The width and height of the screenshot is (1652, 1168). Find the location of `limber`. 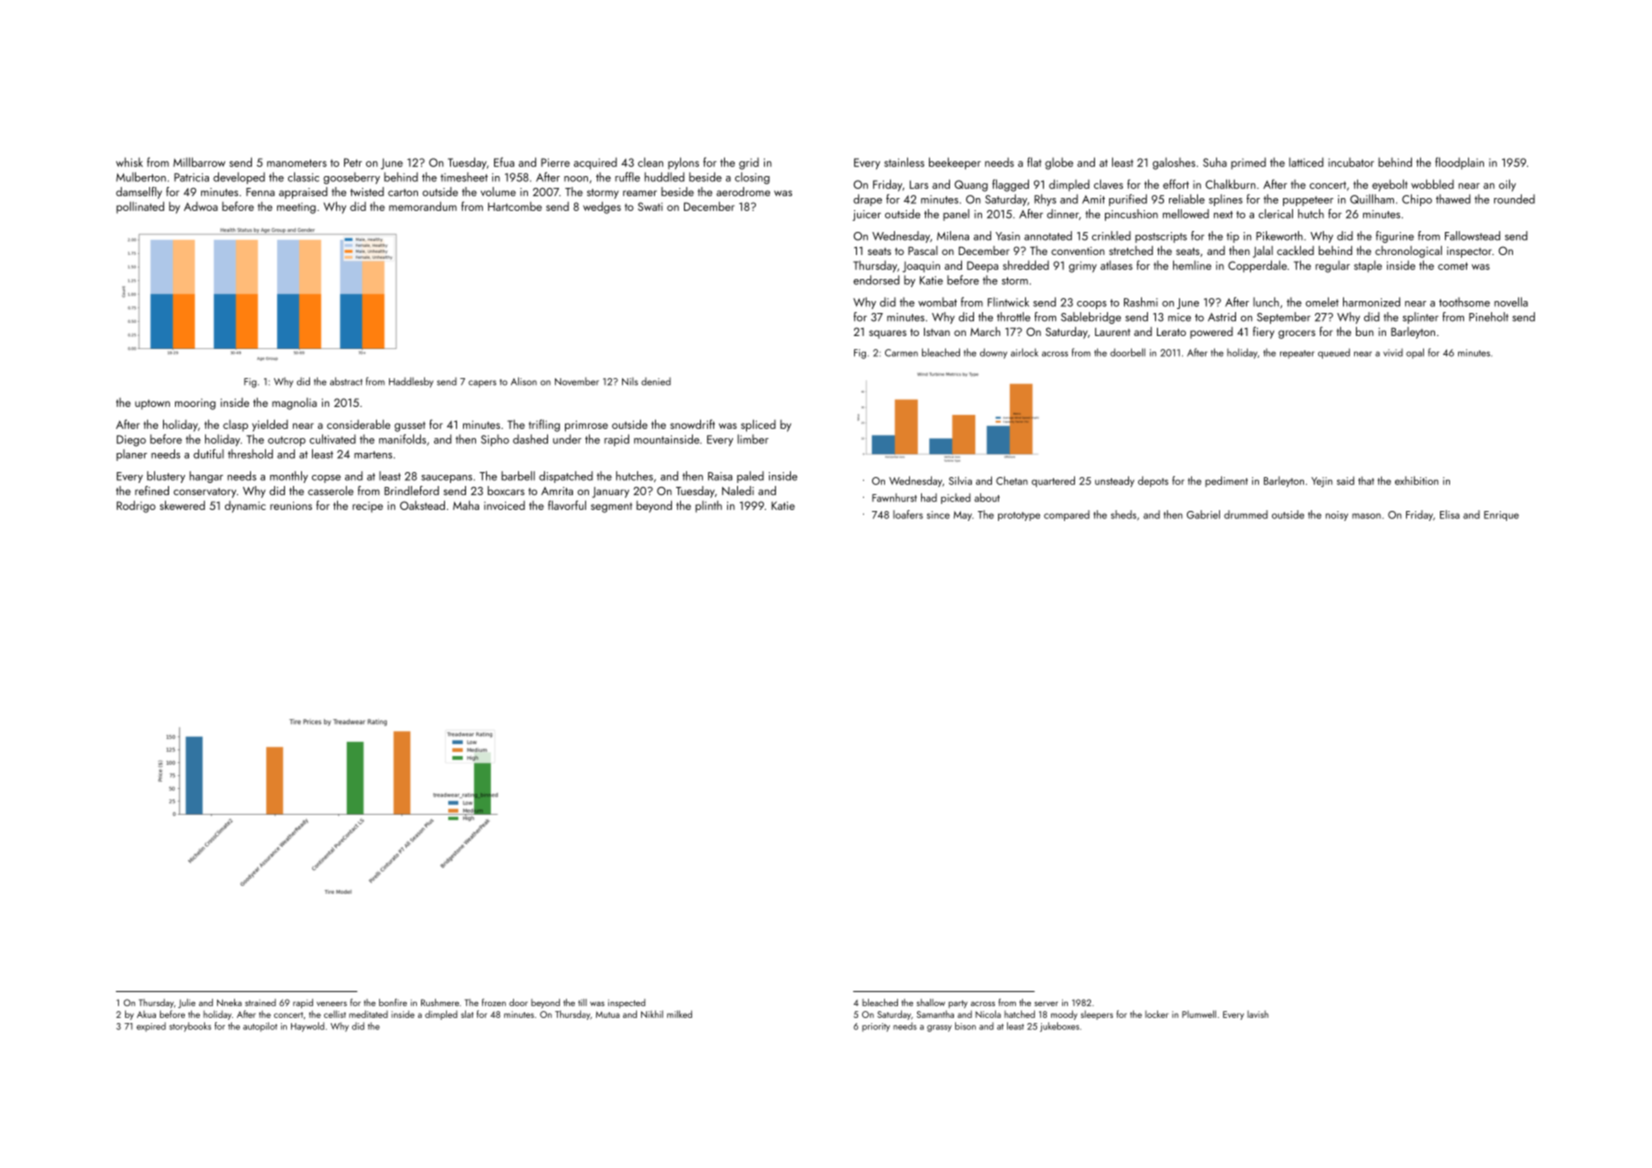

limber is located at coordinates (753, 439).
